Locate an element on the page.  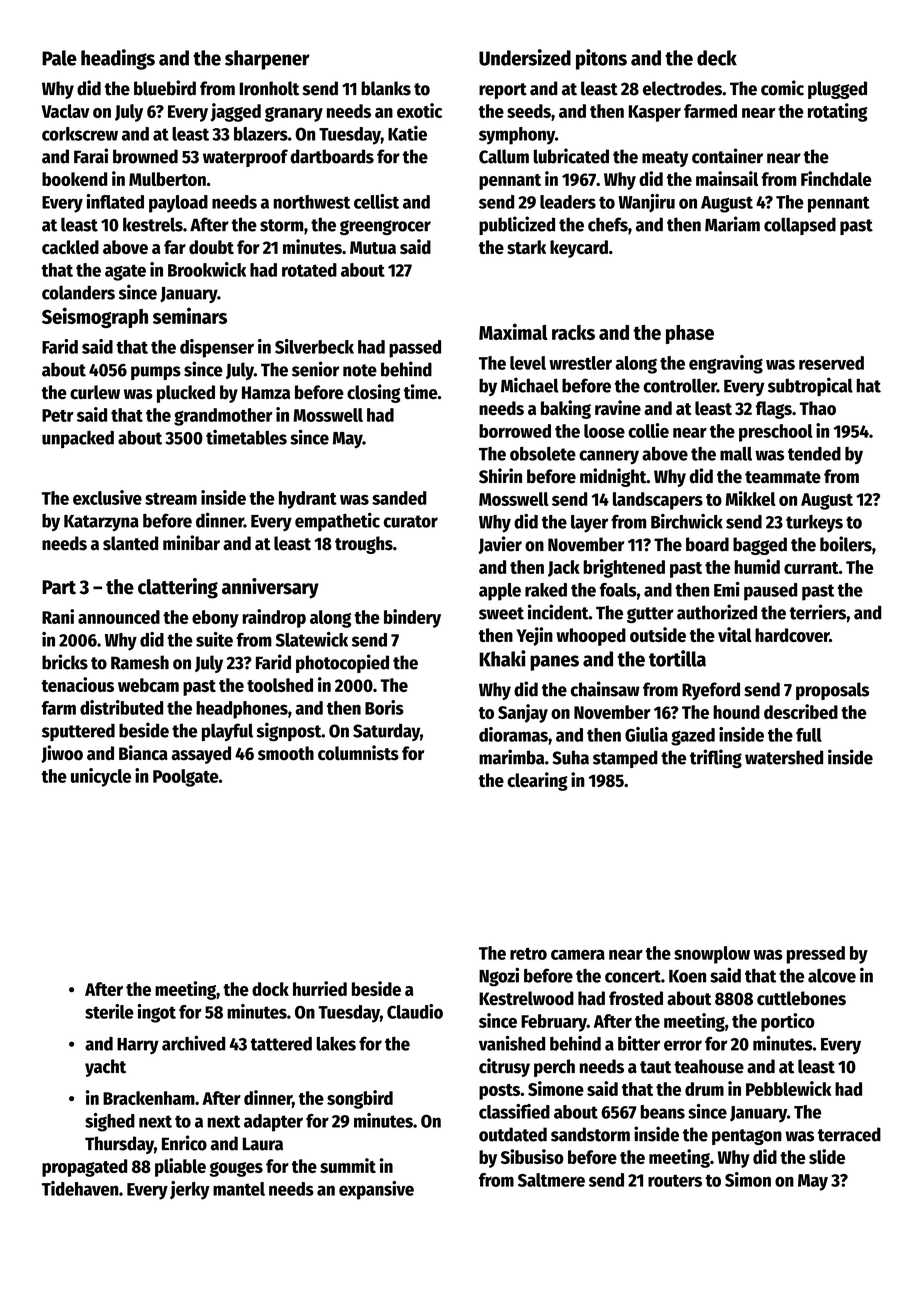
headings is located at coordinates (118, 59).
